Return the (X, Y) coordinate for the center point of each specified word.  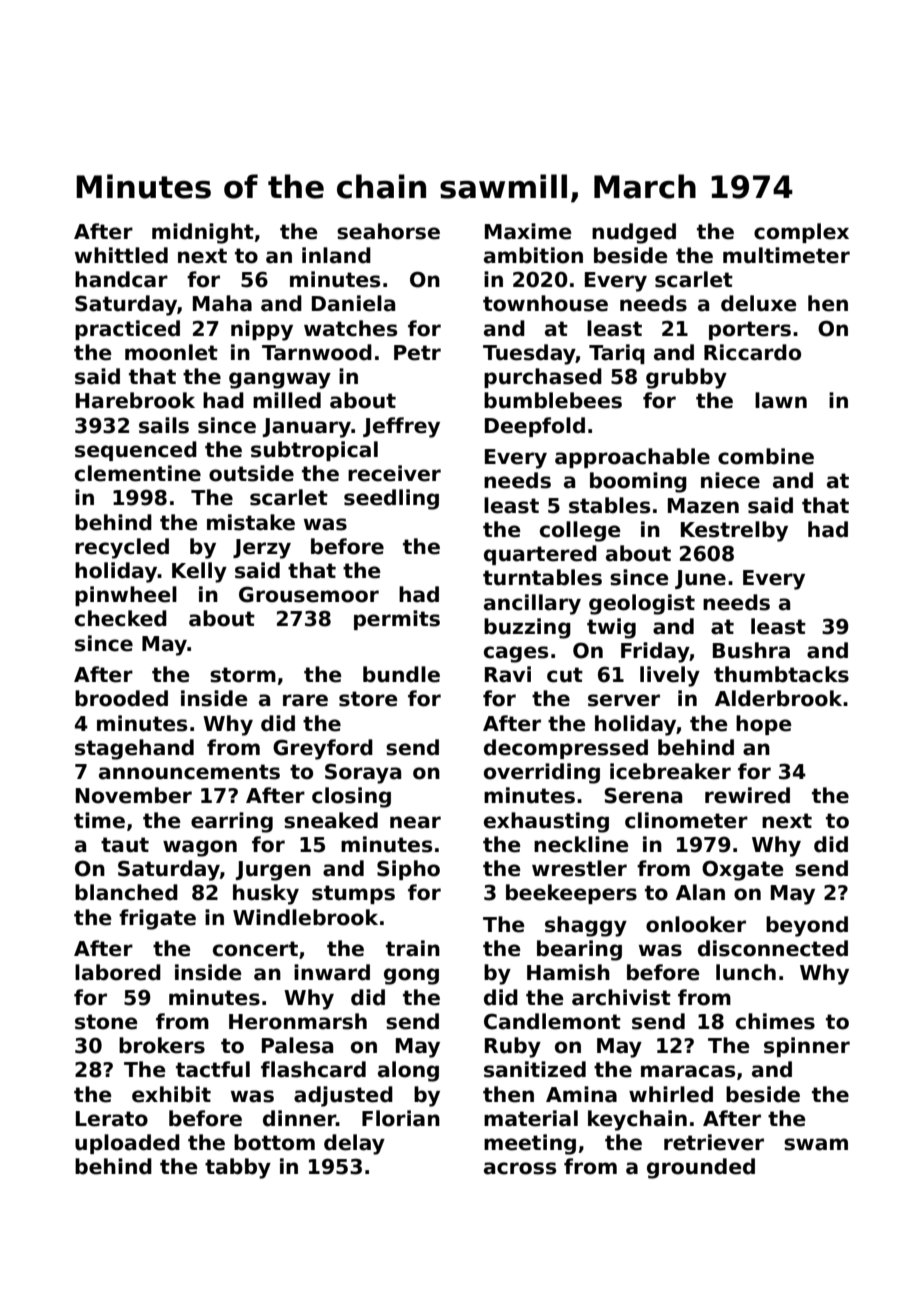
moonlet (171, 352)
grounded (701, 1168)
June (700, 579)
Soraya (363, 773)
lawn (781, 400)
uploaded (127, 1144)
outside (251, 473)
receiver (394, 473)
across (520, 1168)
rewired (747, 795)
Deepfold (535, 427)
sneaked (331, 820)
